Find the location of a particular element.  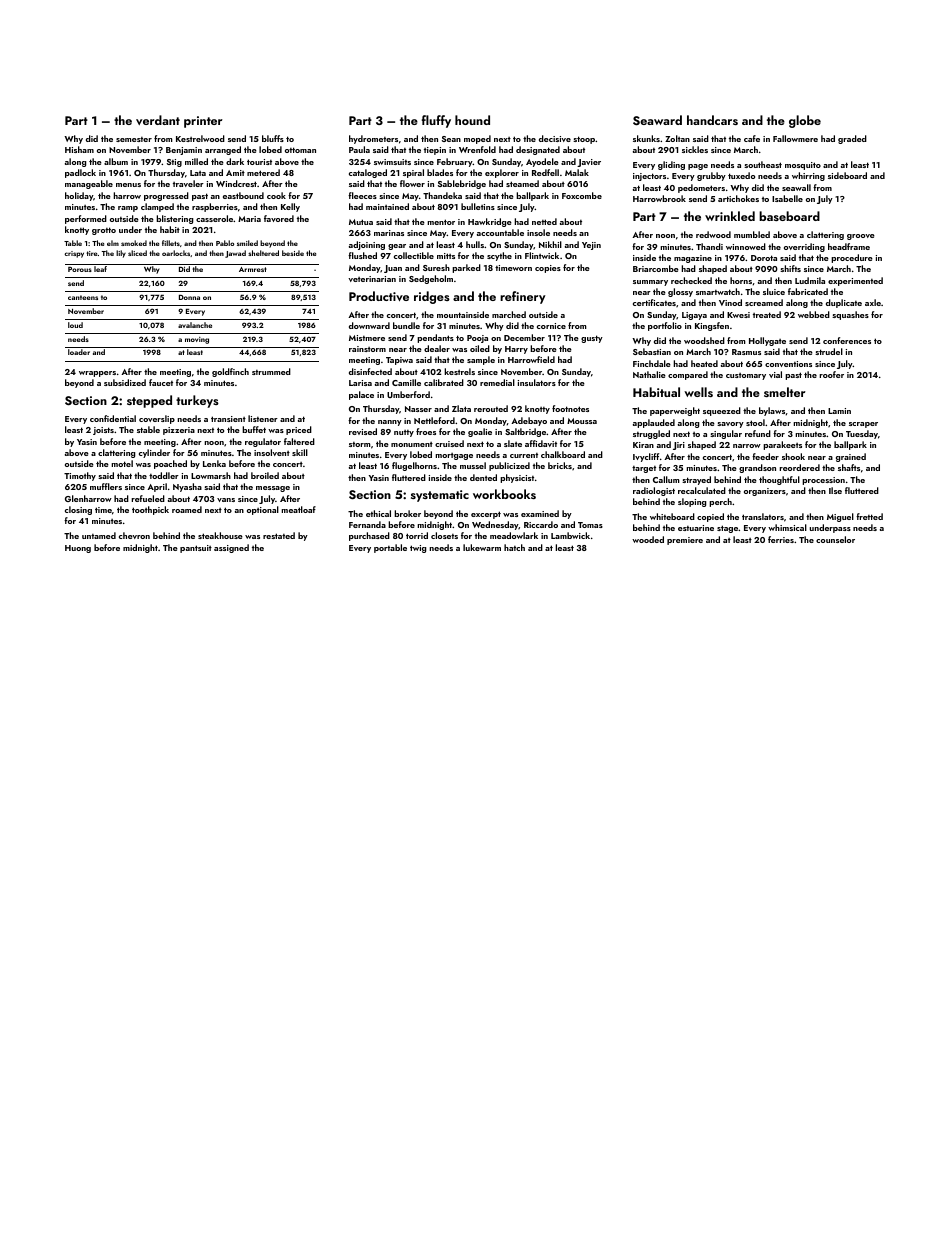

winnowed is located at coordinates (746, 246).
